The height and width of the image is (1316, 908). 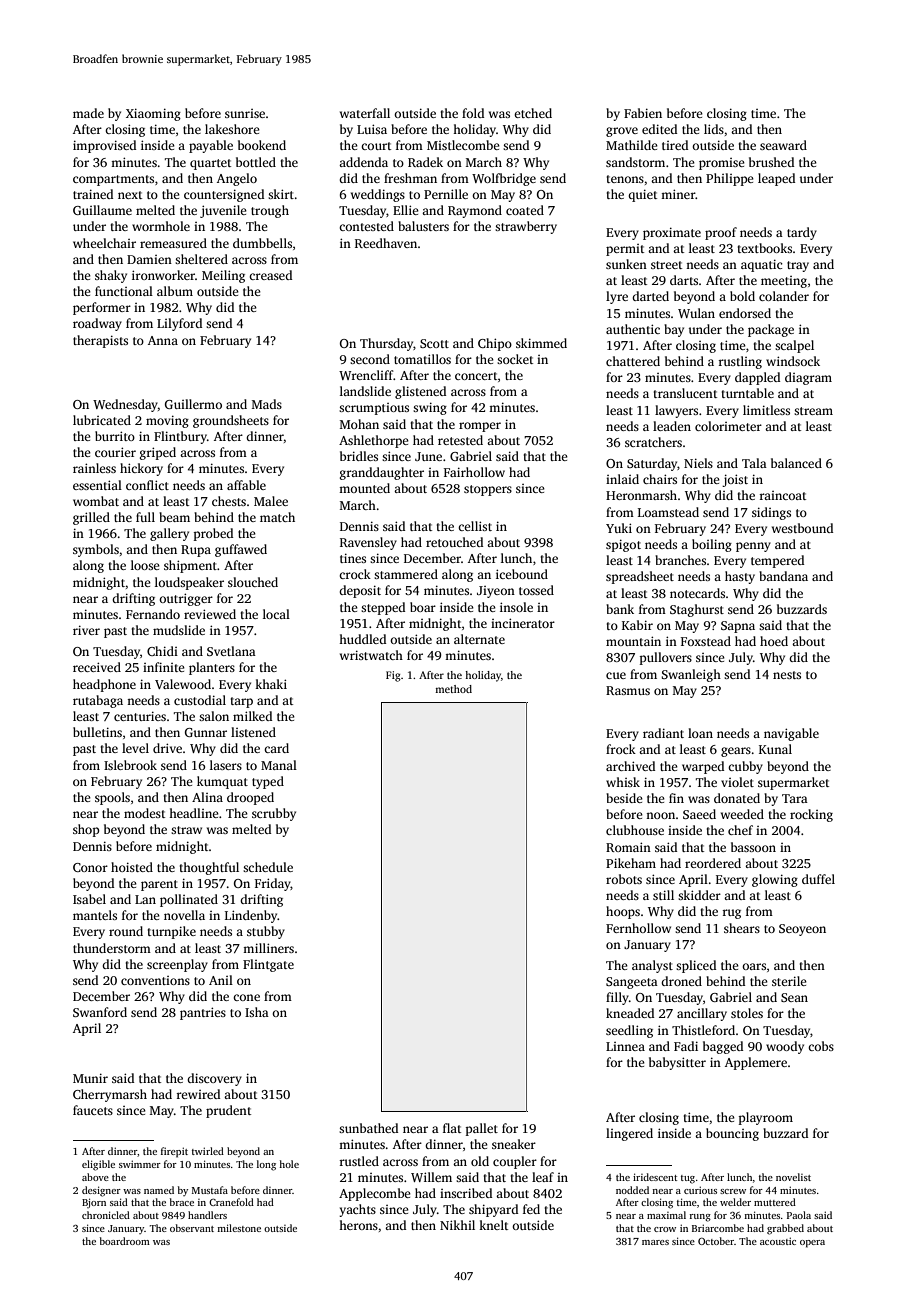 I want to click on Reedhaven, so click(x=386, y=243).
